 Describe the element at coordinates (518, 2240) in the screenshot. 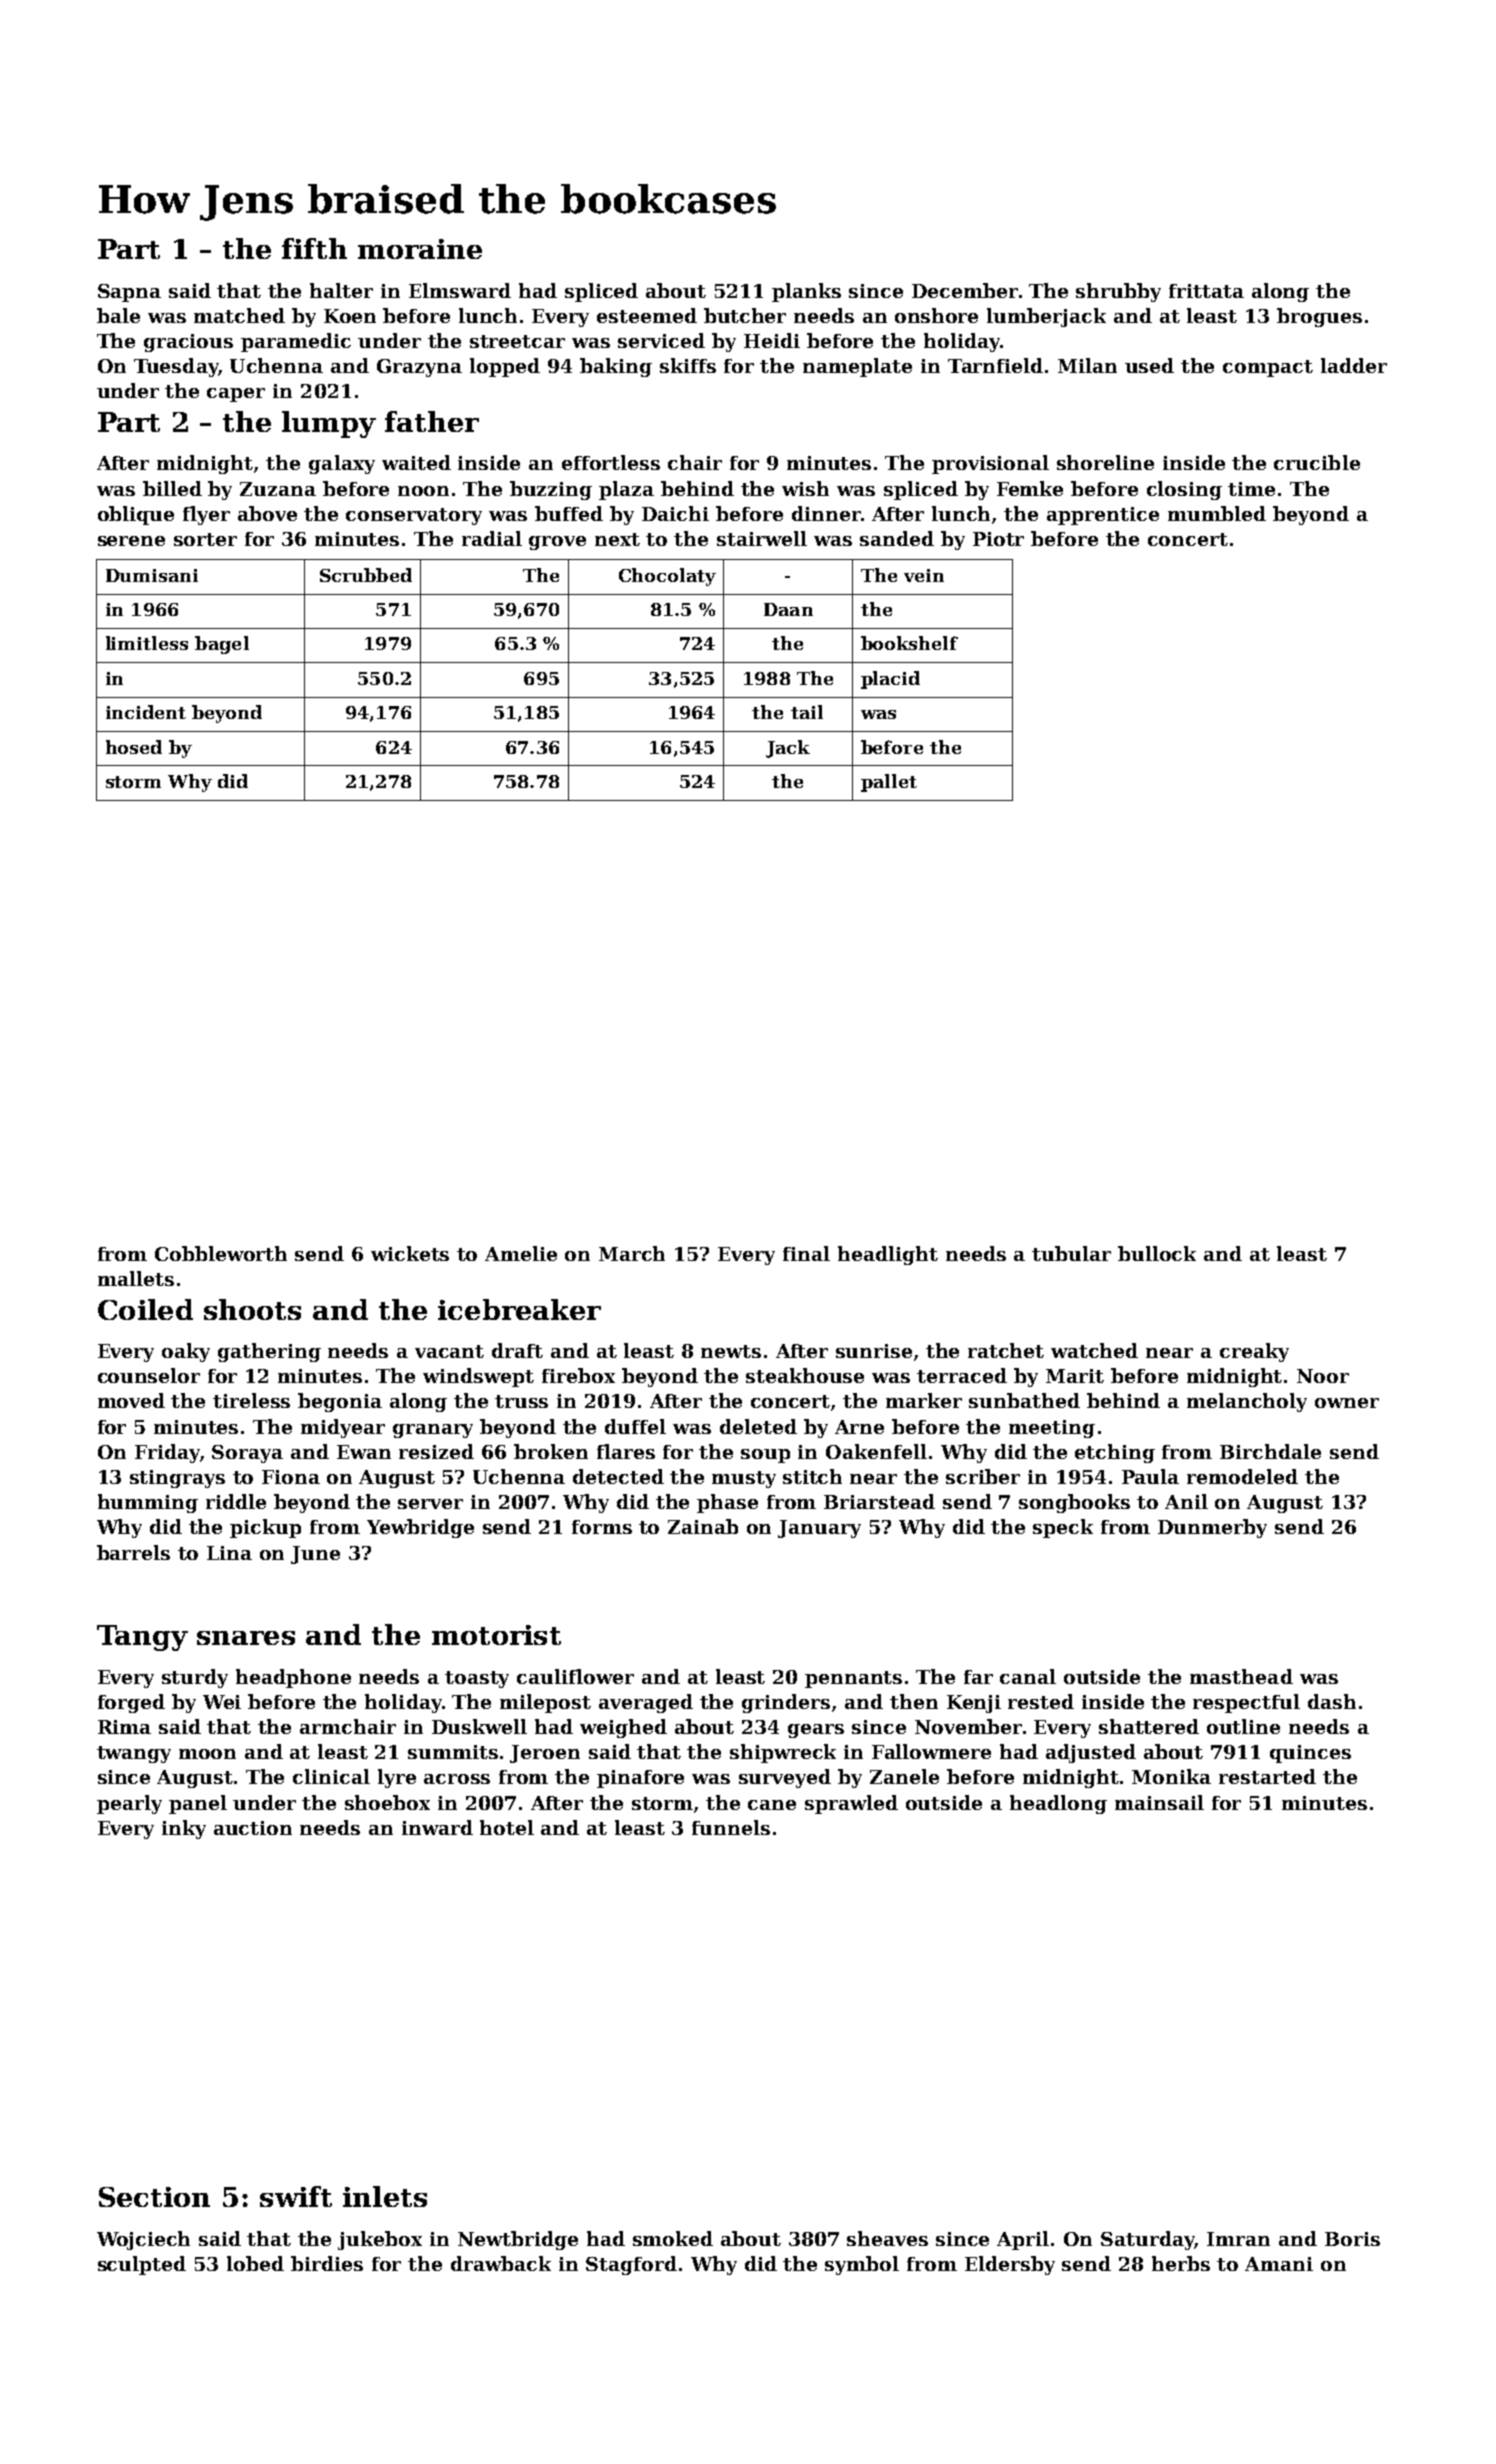

I see `Newtbridge` at that location.
